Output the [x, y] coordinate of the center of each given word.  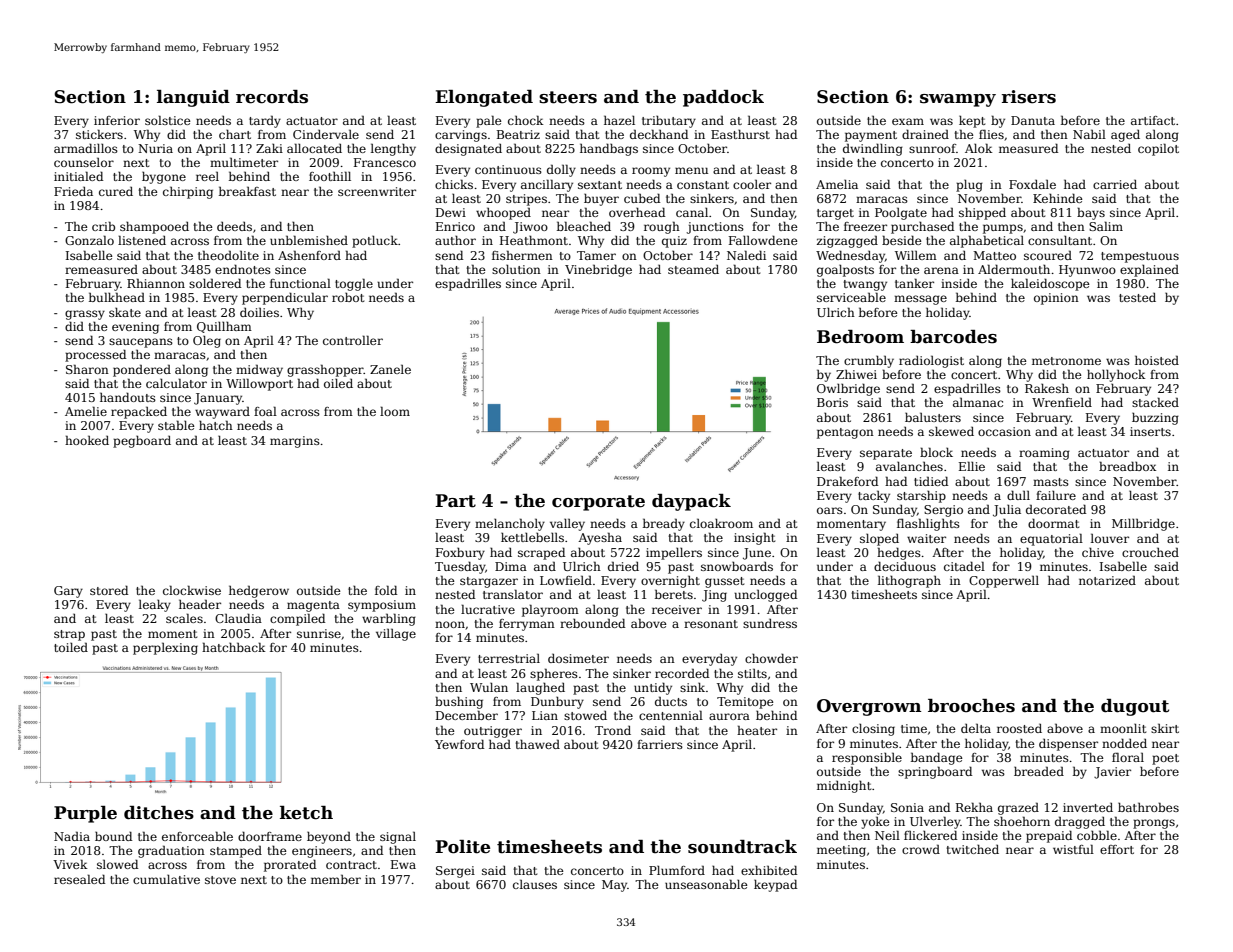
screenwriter [377, 191]
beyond [329, 837]
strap [69, 635]
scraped [541, 553]
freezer [865, 226]
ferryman [527, 625]
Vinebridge [598, 270]
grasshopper [325, 370]
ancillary [547, 185]
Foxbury [460, 554]
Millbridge [1143, 524]
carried [1115, 184]
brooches [971, 706]
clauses [535, 884]
